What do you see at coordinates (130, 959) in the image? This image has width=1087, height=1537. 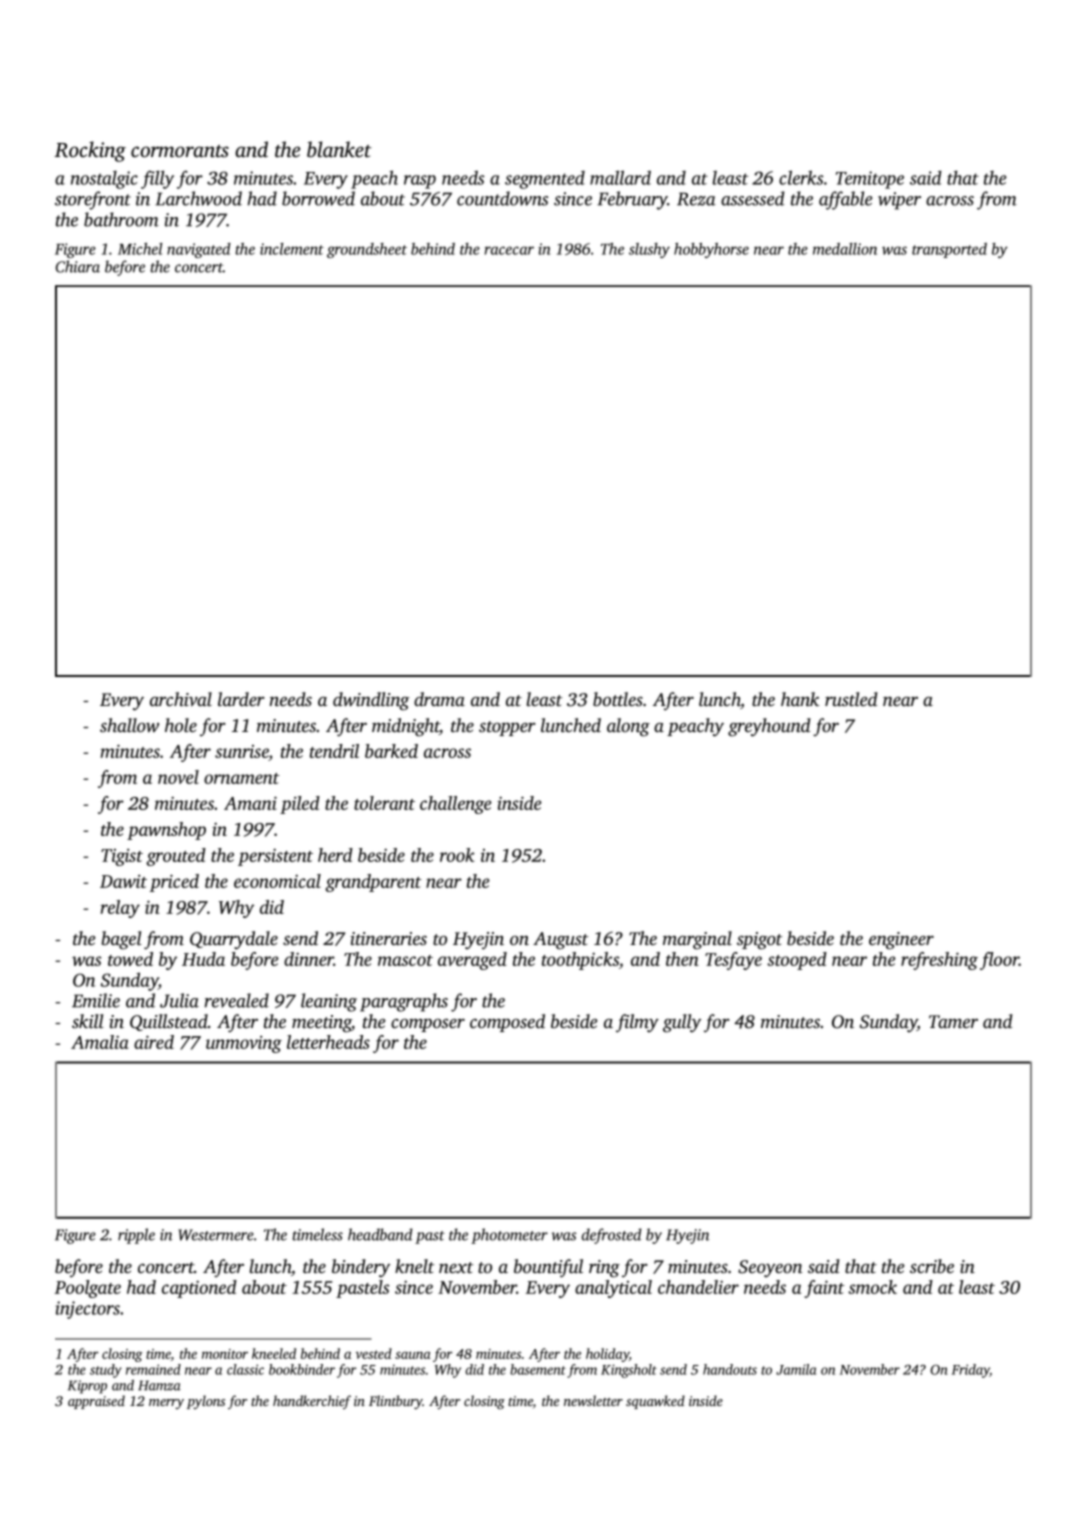 I see `towed` at bounding box center [130, 959].
